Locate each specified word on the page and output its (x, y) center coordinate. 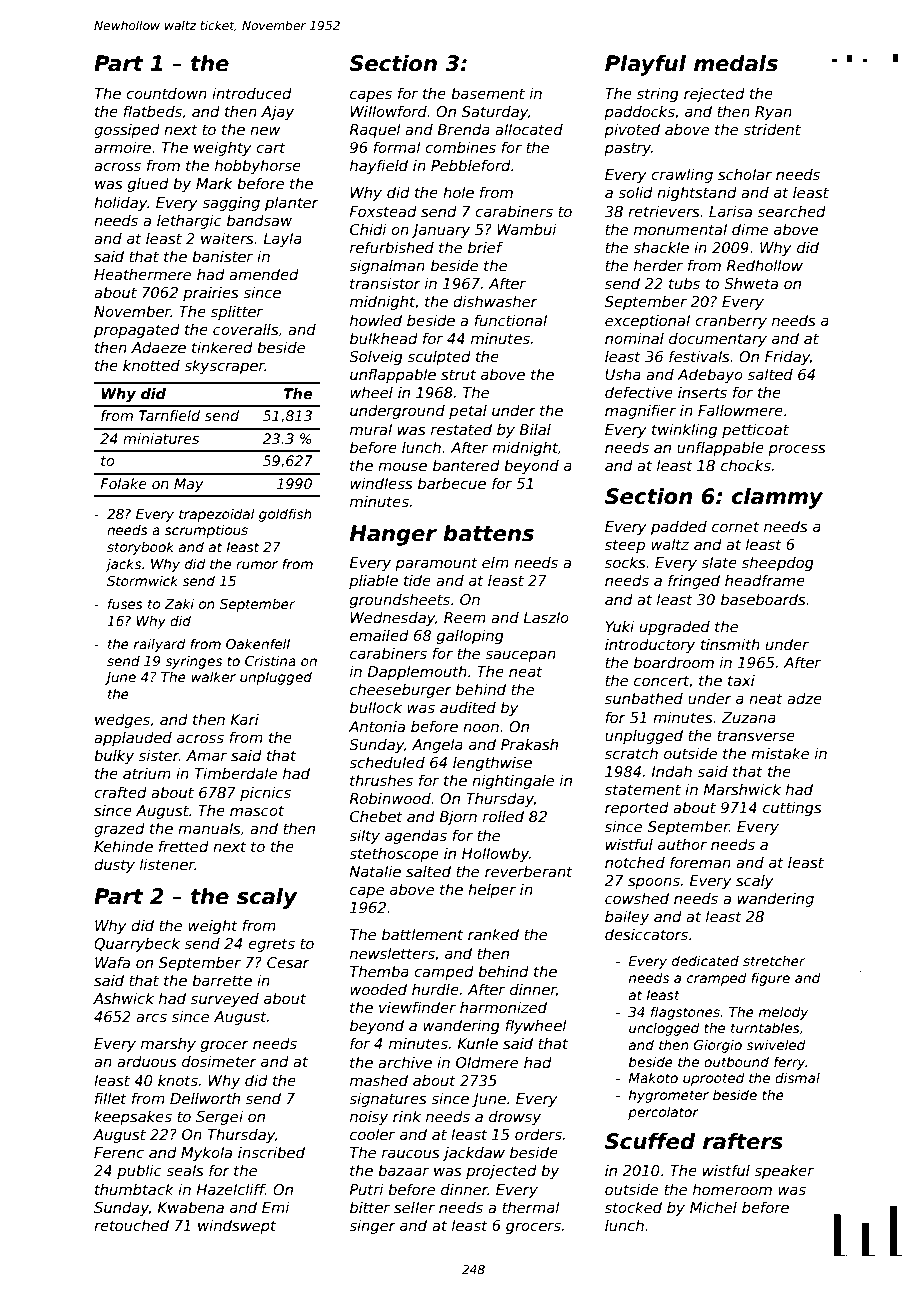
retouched (131, 1225)
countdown (166, 93)
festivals (699, 356)
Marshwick (742, 789)
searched (792, 211)
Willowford (388, 111)
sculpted (439, 357)
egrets (271, 945)
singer (372, 1226)
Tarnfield (169, 415)
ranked (493, 934)
